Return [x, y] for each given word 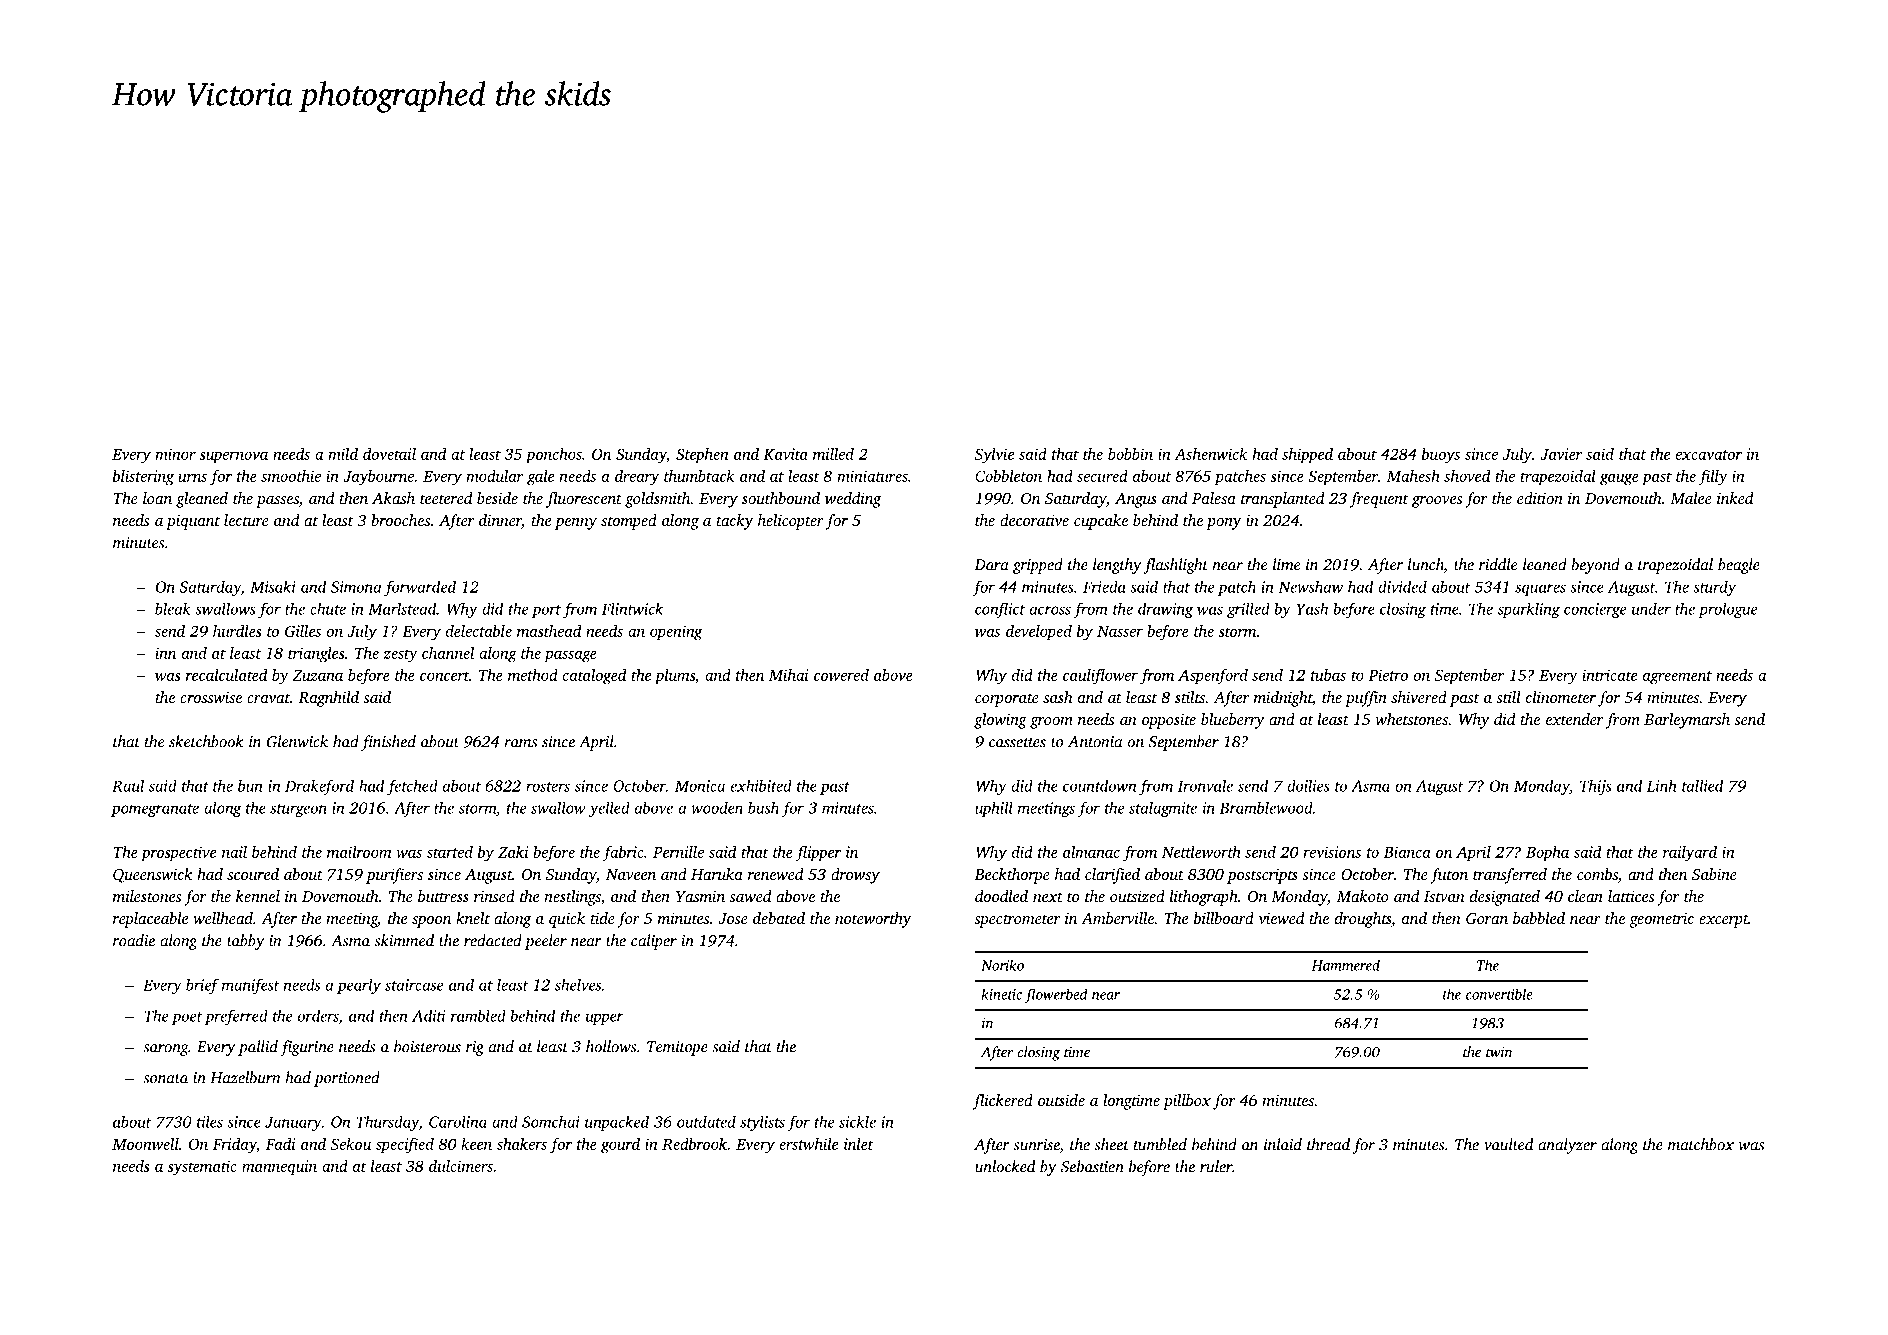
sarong [166, 1050]
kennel [258, 896]
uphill [994, 809]
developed [1039, 633]
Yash [1312, 609]
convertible [1499, 994]
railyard [1690, 854]
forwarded [420, 588]
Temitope [677, 1048]
